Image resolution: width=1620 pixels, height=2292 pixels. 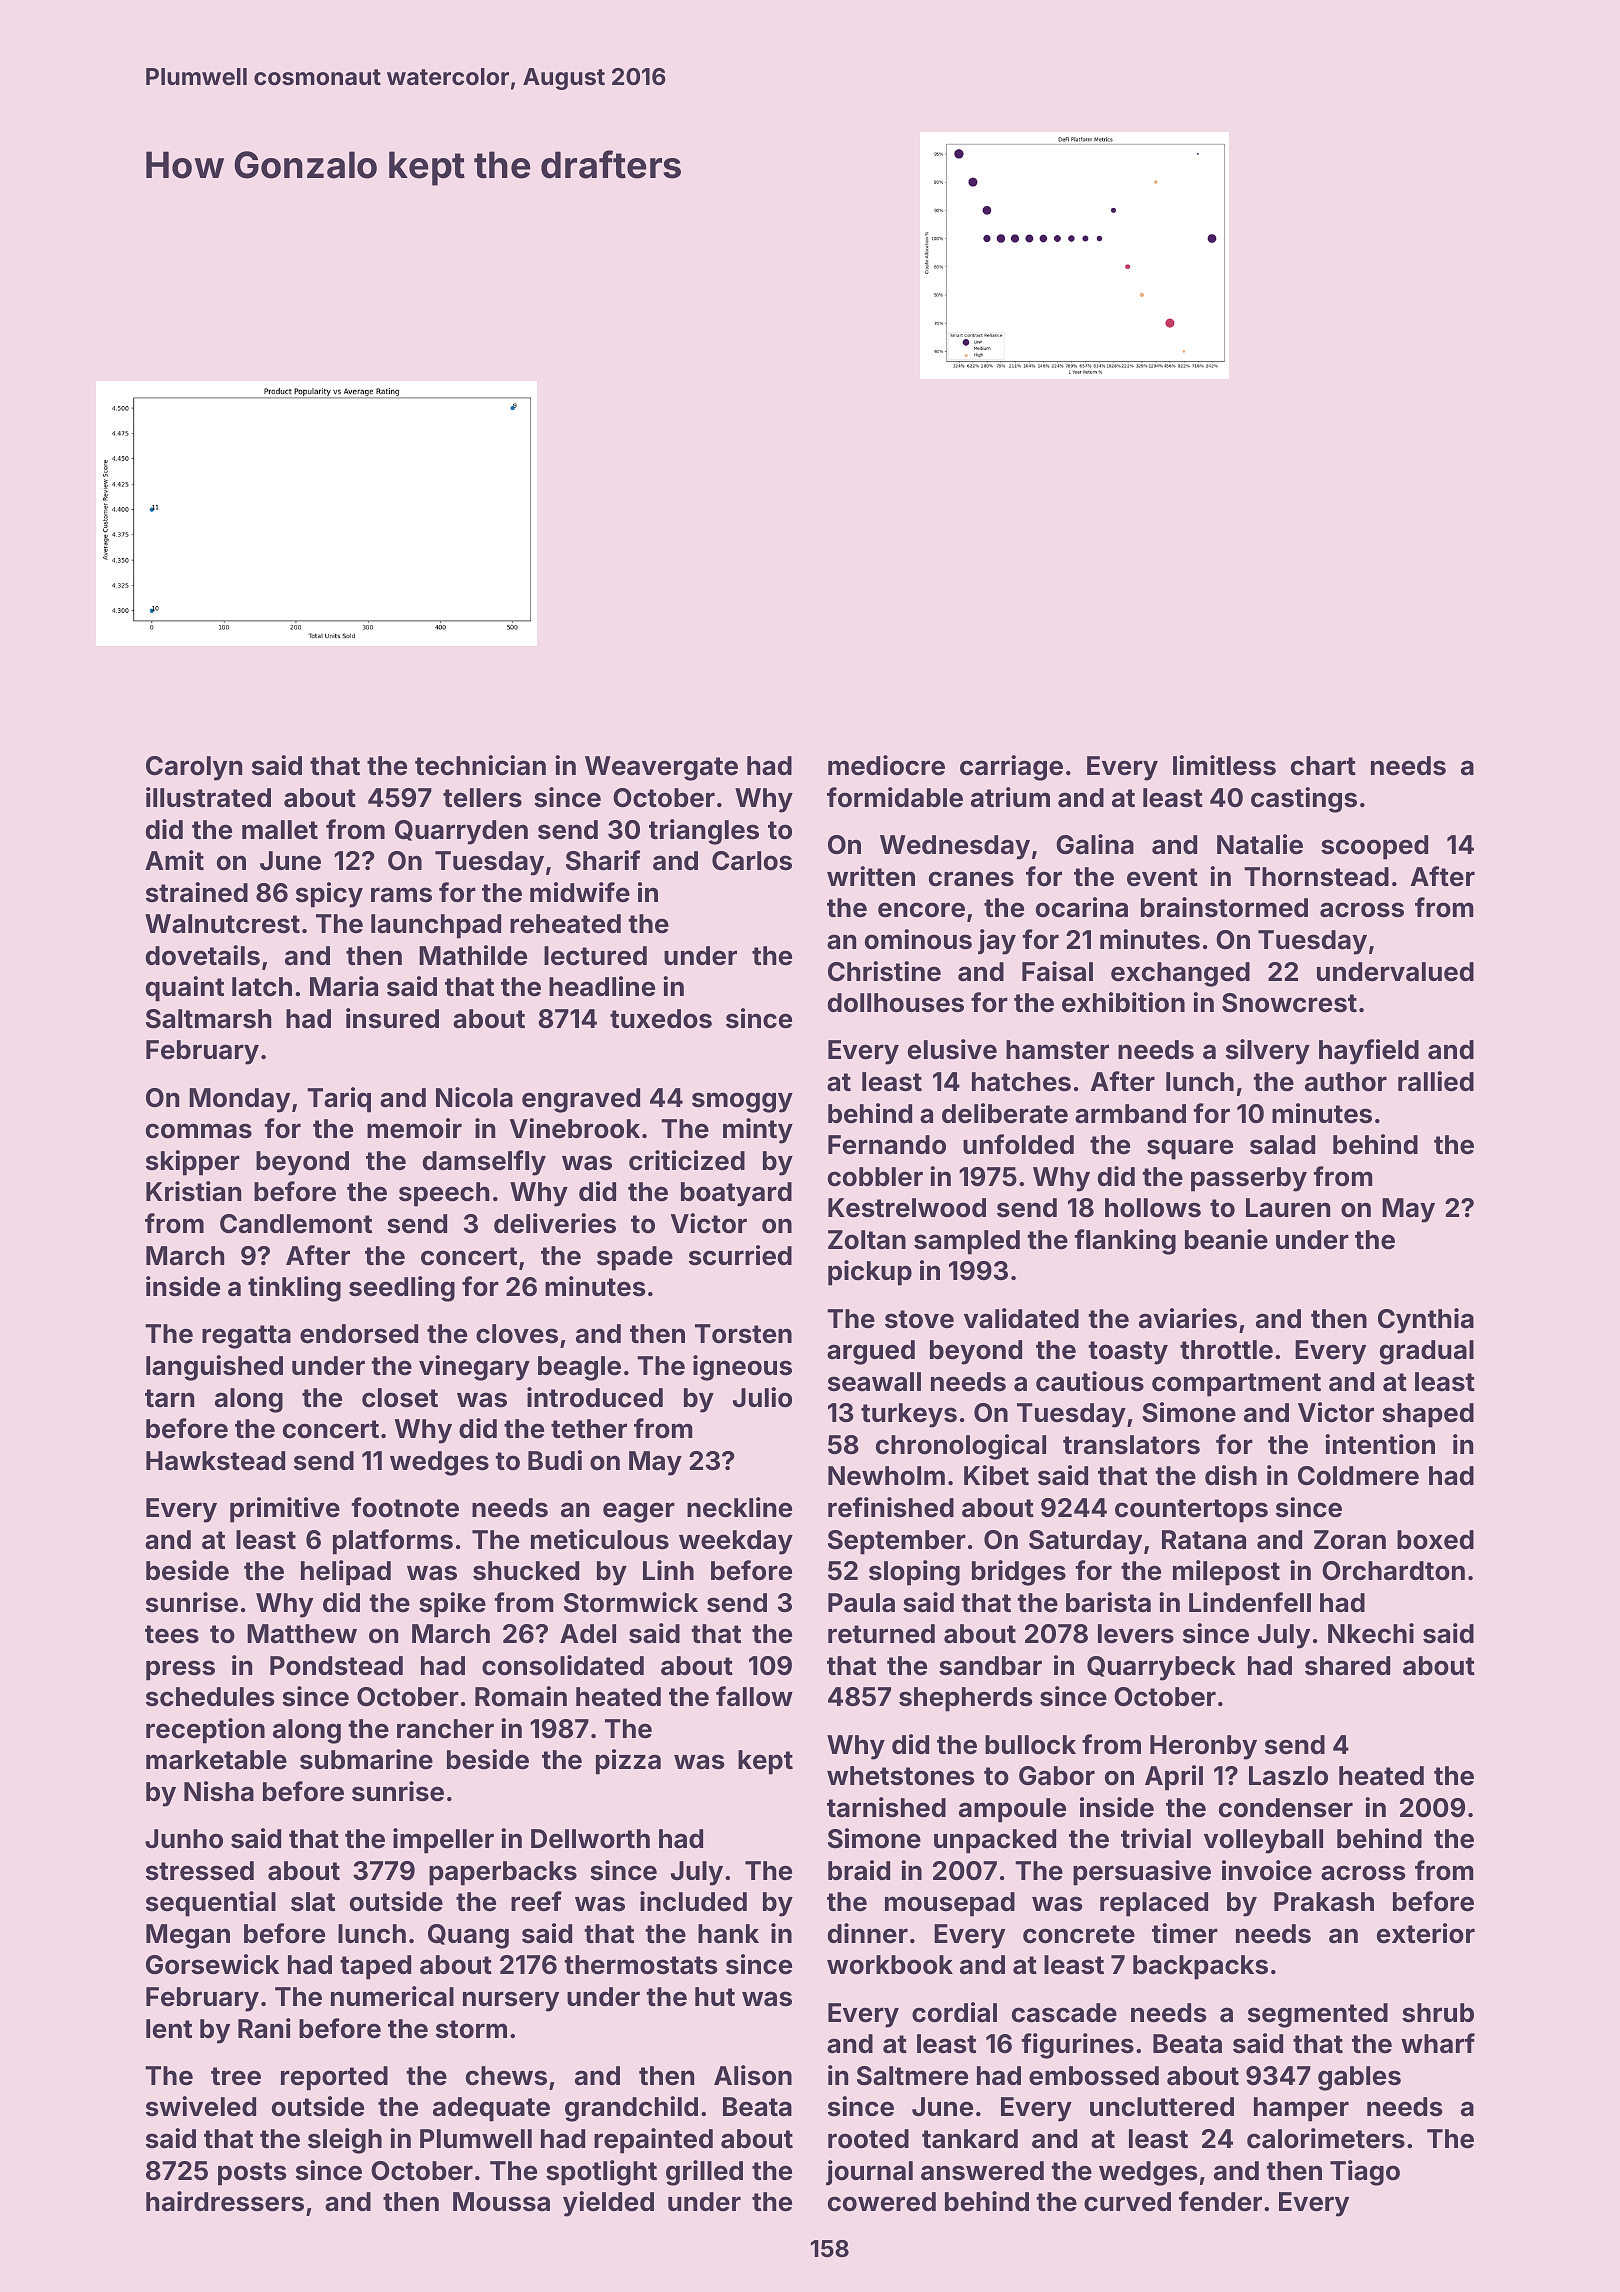 I want to click on ominous, so click(x=918, y=939).
